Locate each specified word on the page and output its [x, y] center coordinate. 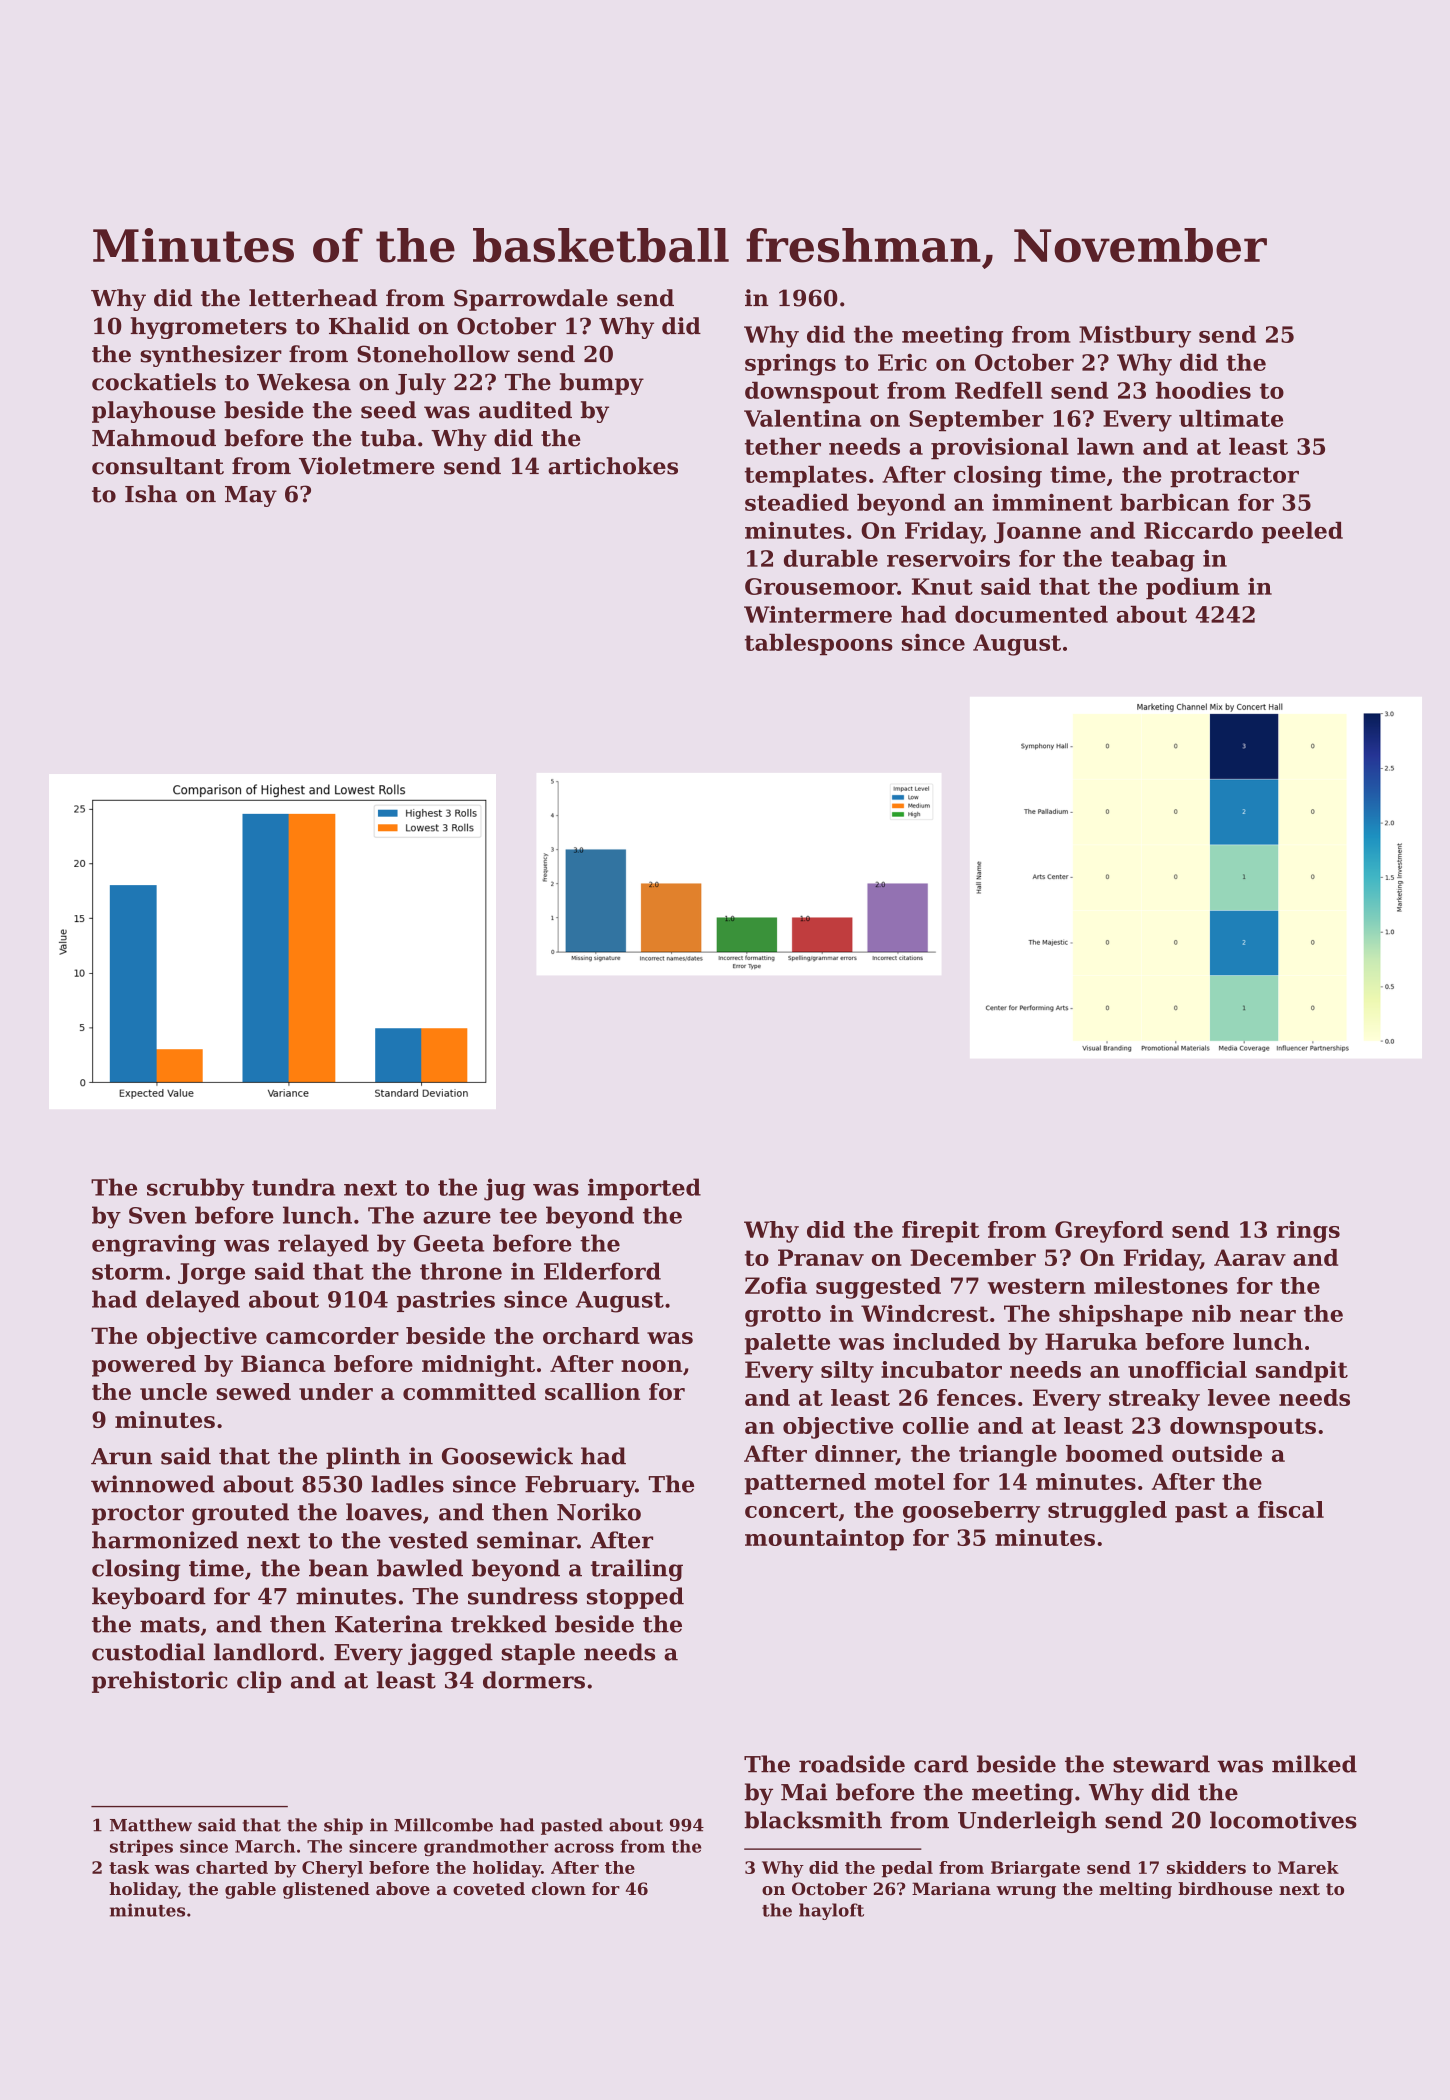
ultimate [1231, 418]
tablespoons [819, 644]
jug [504, 1189]
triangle [1008, 1456]
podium [1193, 588]
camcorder [332, 1335]
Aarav [1250, 1257]
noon [651, 1366]
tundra [293, 1187]
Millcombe [443, 1825]
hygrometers [209, 328]
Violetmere [367, 466]
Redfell [998, 390]
